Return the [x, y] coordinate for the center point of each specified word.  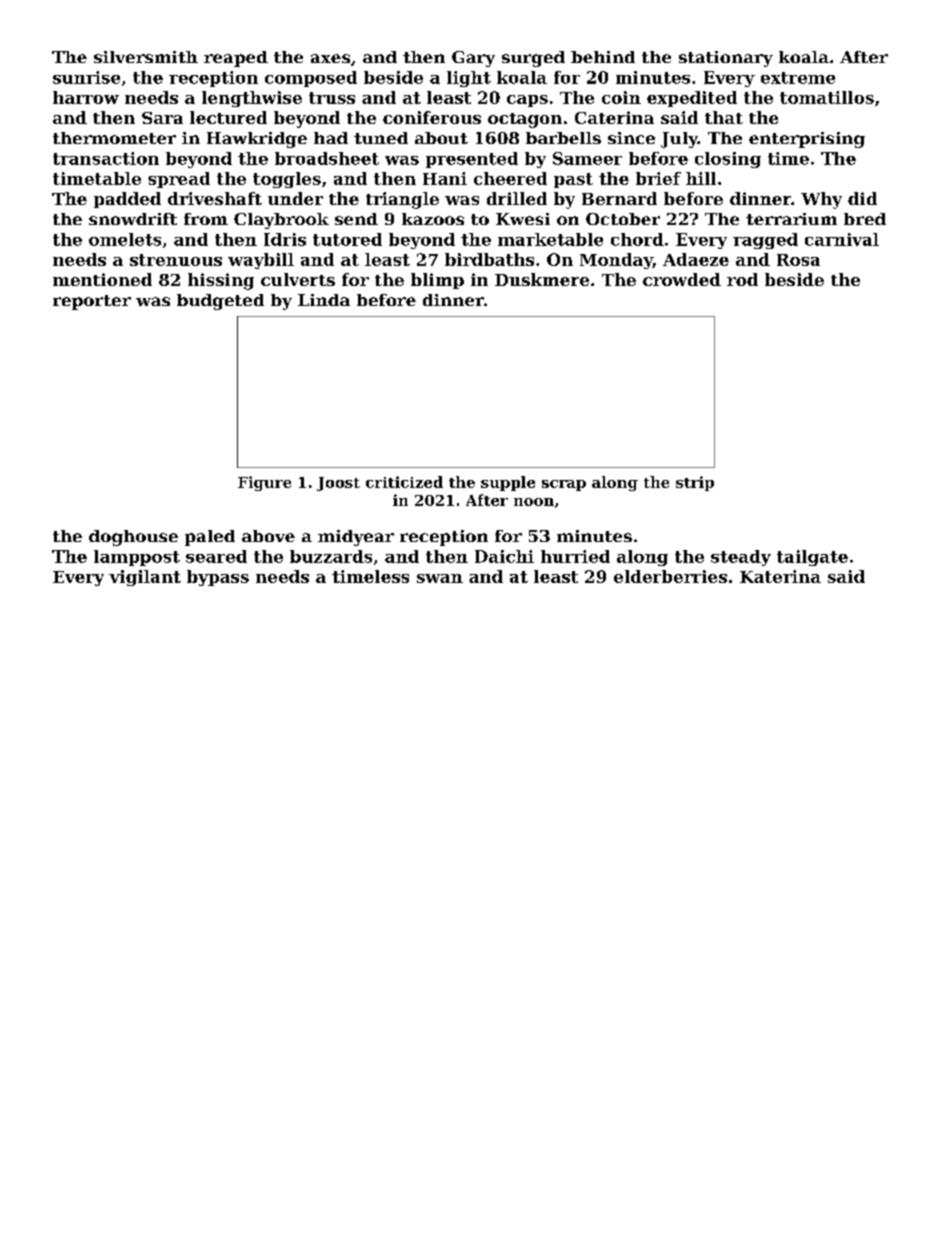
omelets [125, 239]
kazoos [433, 219]
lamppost [137, 558]
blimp [437, 281]
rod [742, 279]
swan [440, 578]
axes [330, 58]
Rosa [798, 260]
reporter [92, 302]
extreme [798, 78]
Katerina [780, 576]
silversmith [146, 57]
